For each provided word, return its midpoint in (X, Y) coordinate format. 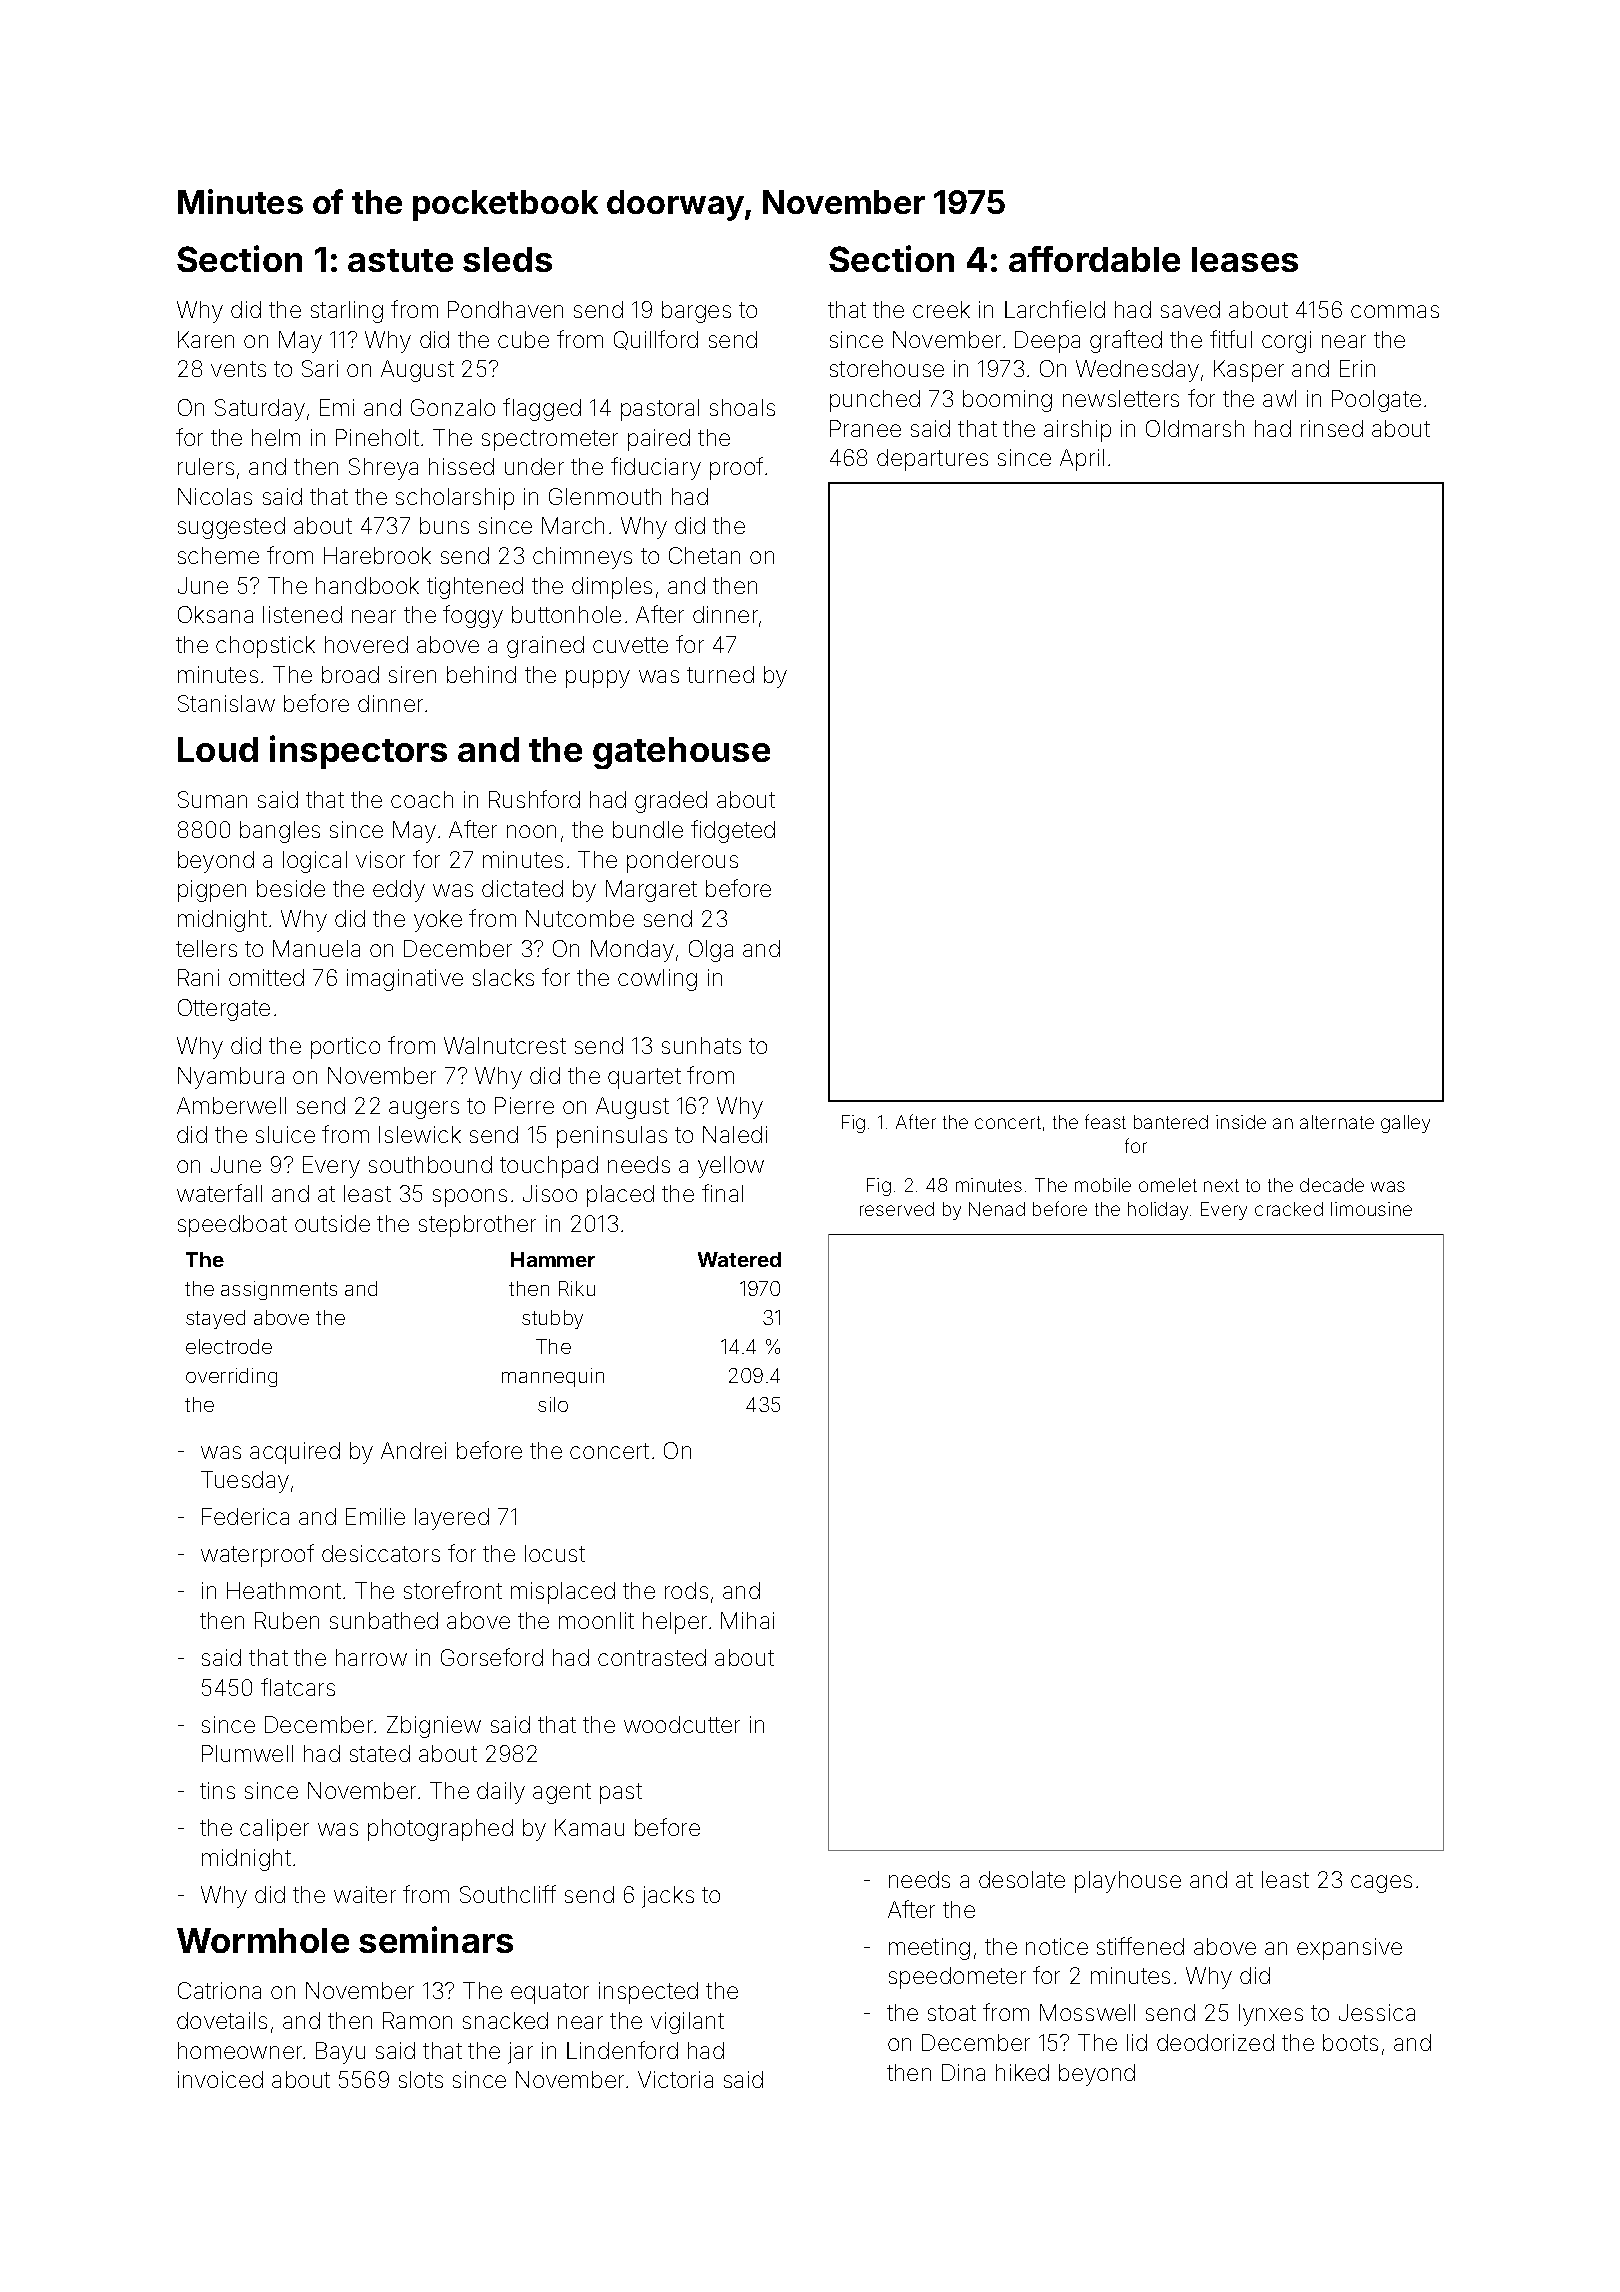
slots (421, 2079)
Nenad (997, 1209)
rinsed (1332, 428)
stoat (952, 2013)
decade (1332, 1185)
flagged (542, 409)
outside (332, 1223)
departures (932, 460)
